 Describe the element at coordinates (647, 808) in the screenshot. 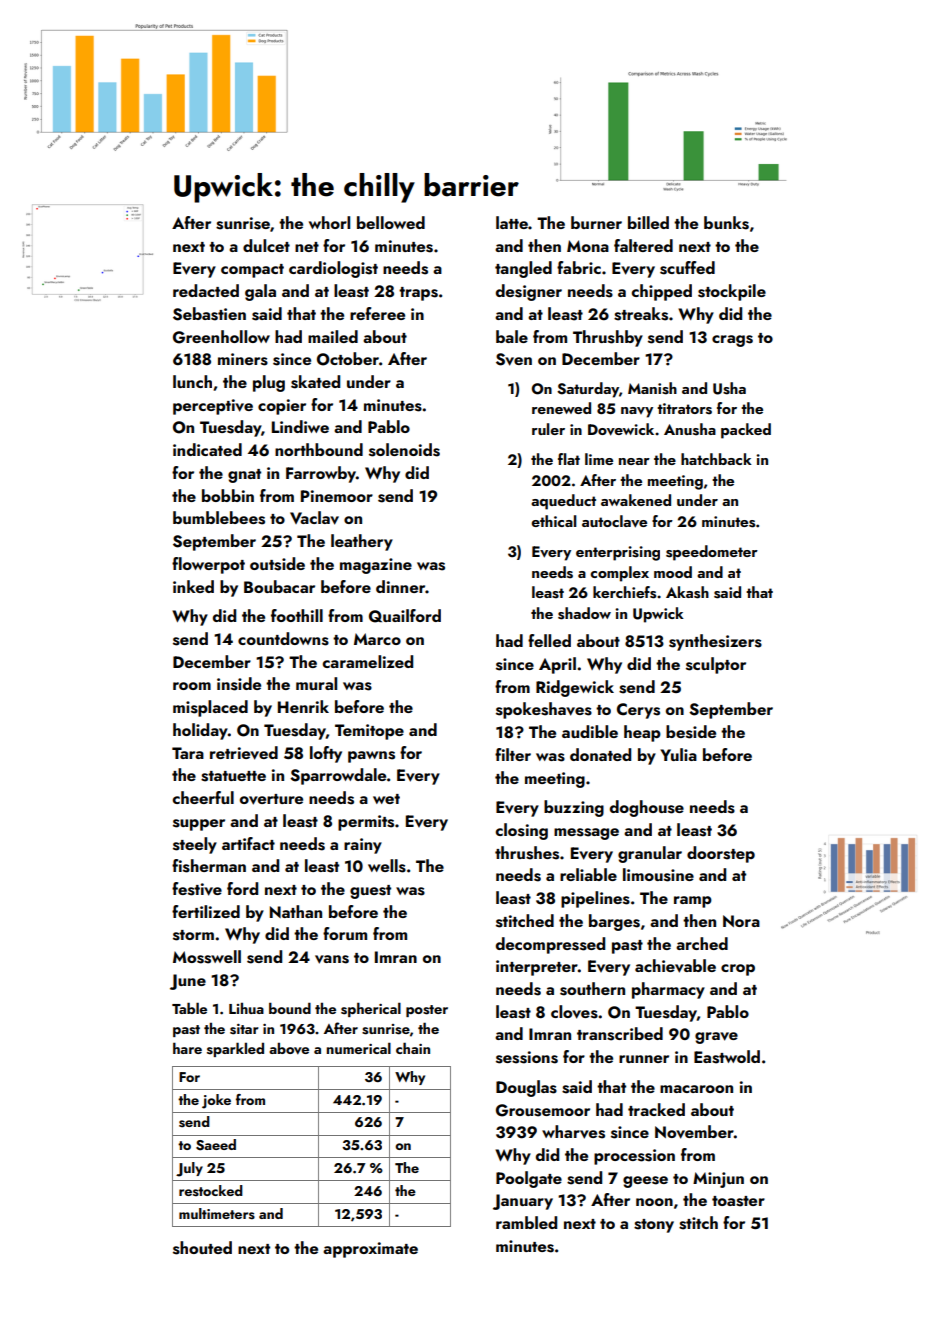

I see `doghouse` at that location.
